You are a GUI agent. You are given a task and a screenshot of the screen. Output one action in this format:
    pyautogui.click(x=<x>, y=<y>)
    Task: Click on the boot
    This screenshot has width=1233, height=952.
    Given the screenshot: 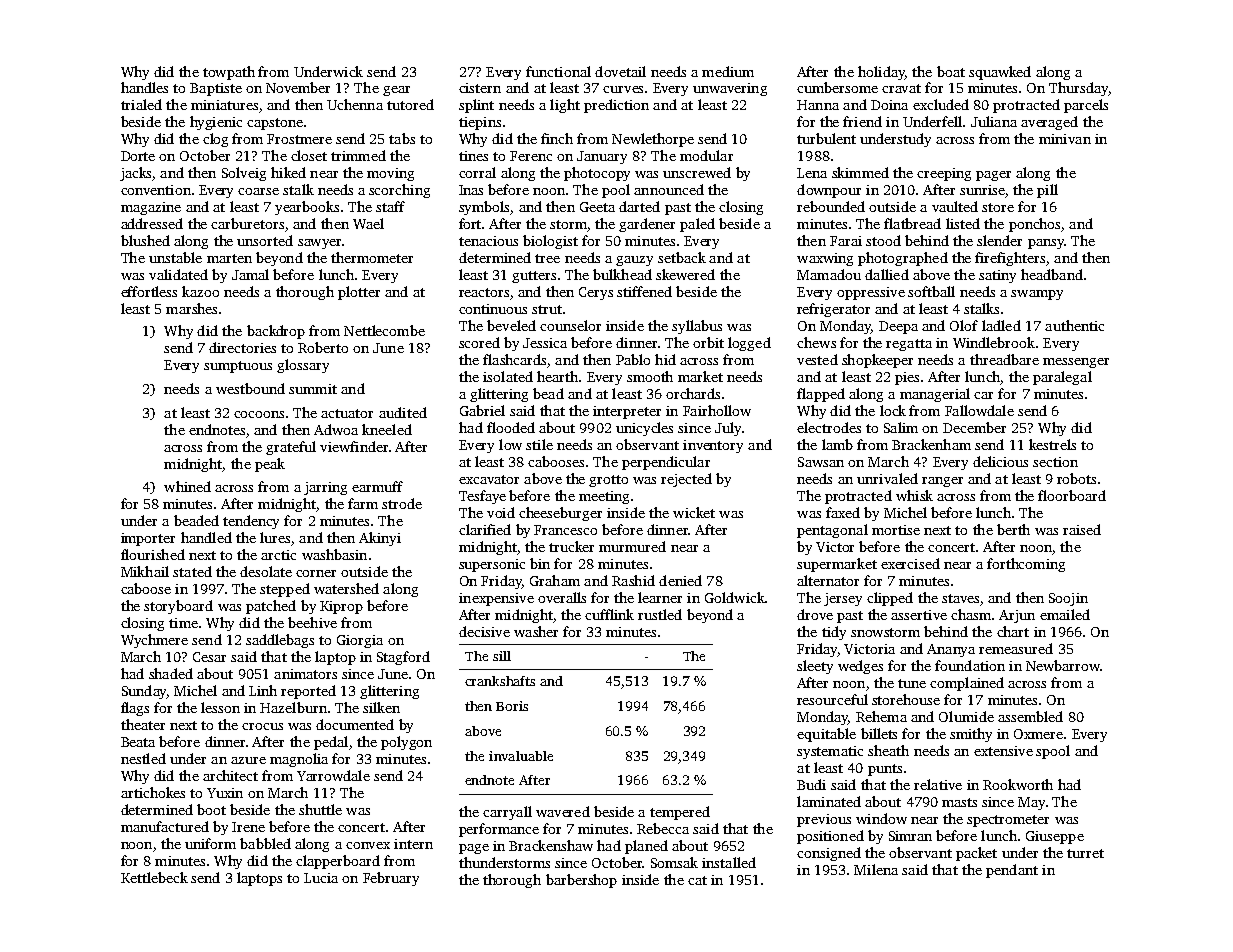 What is the action you would take?
    pyautogui.click(x=211, y=809)
